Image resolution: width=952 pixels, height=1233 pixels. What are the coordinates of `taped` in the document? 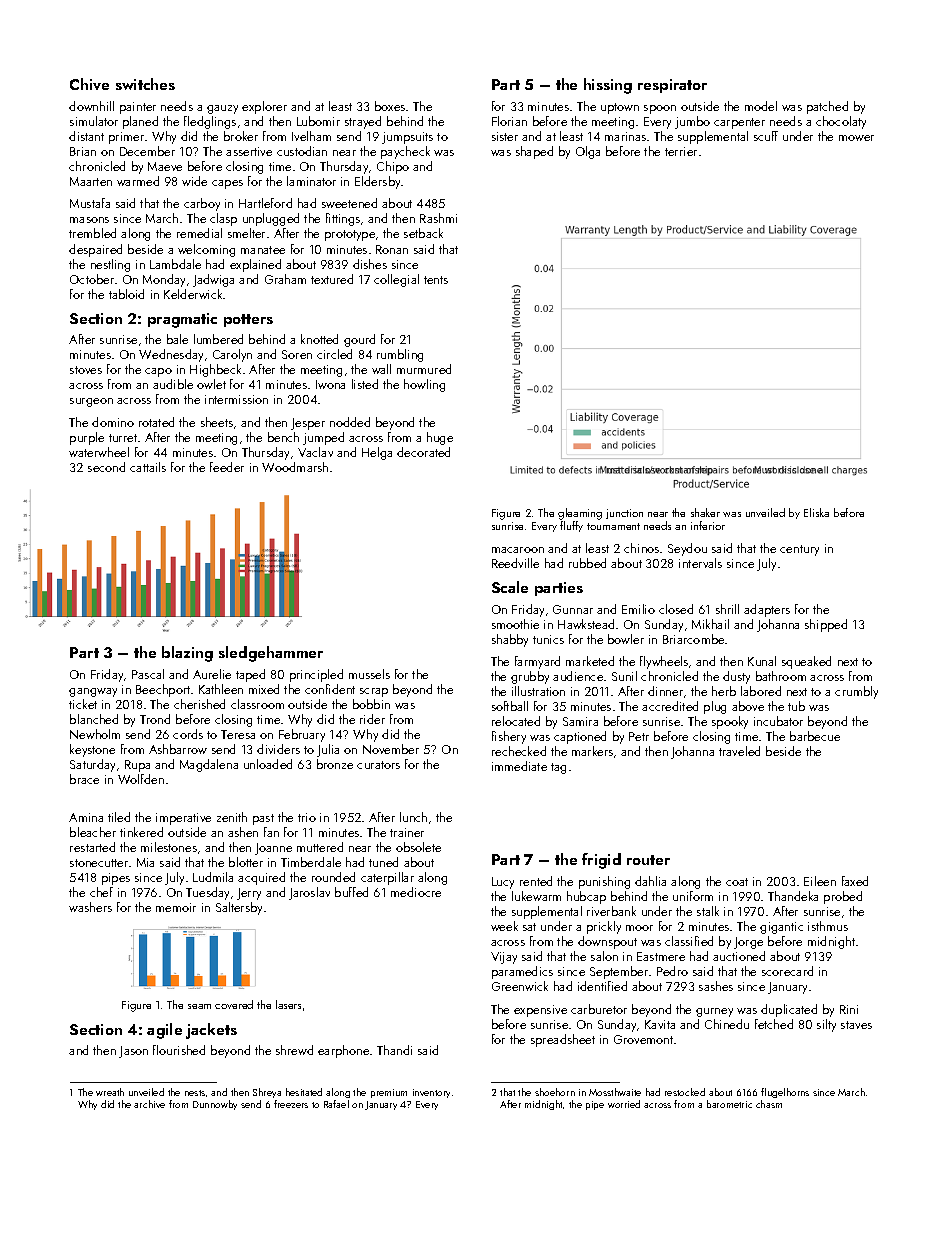 It's located at (250, 675).
